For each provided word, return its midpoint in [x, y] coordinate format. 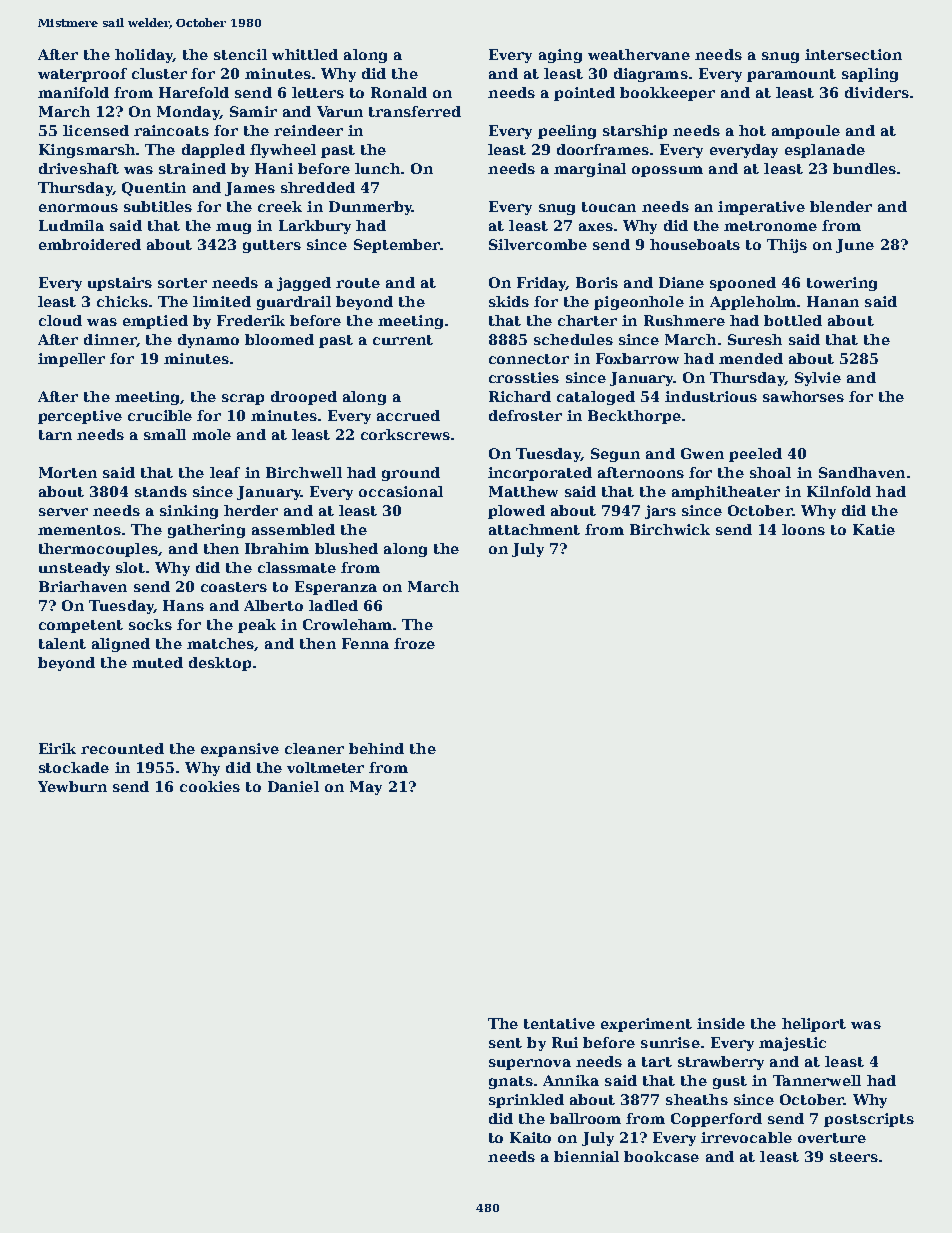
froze [414, 643]
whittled [305, 54]
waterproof [82, 75]
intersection [853, 54]
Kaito [530, 1137]
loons [803, 529]
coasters [234, 587]
